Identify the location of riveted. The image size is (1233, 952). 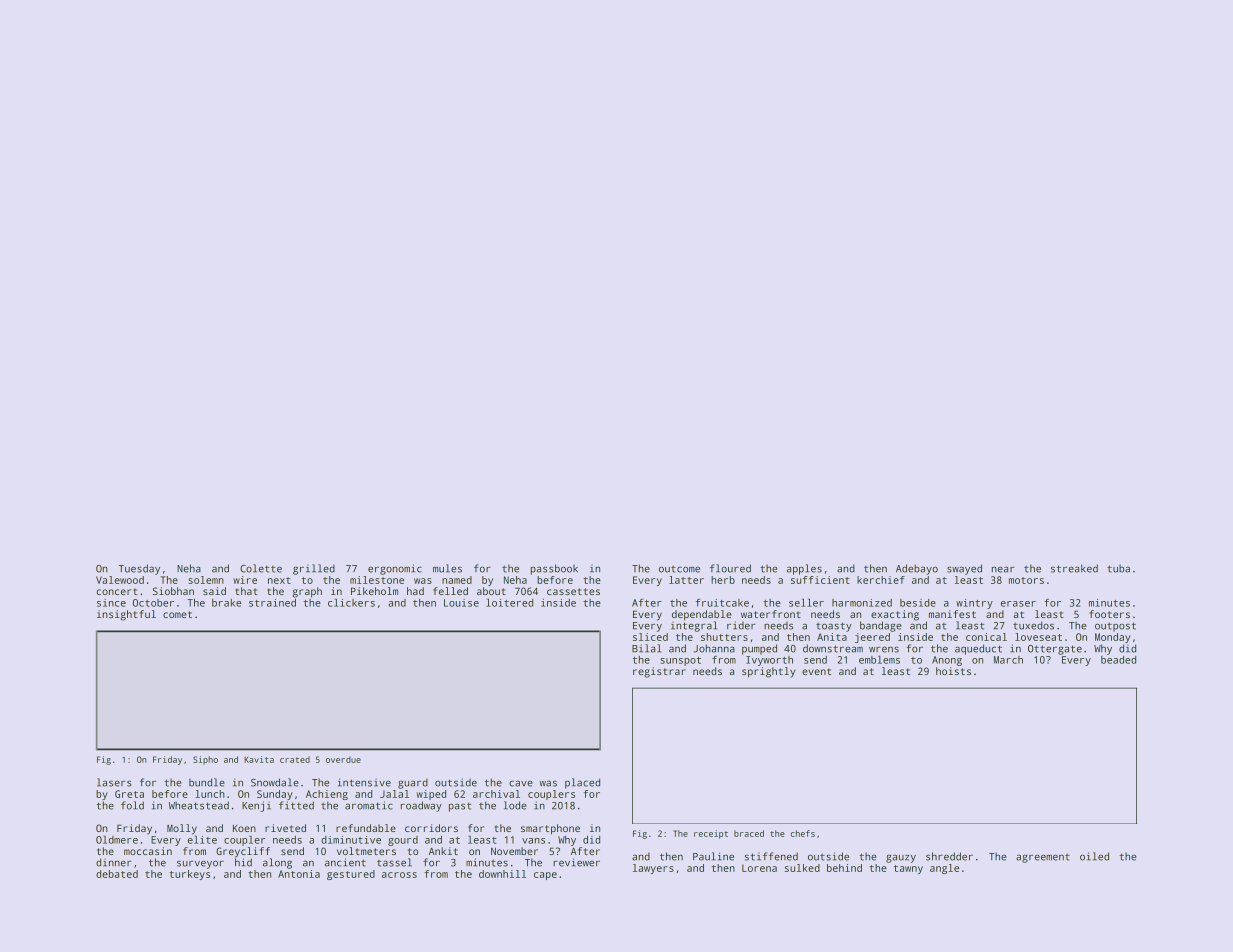
(285, 828).
